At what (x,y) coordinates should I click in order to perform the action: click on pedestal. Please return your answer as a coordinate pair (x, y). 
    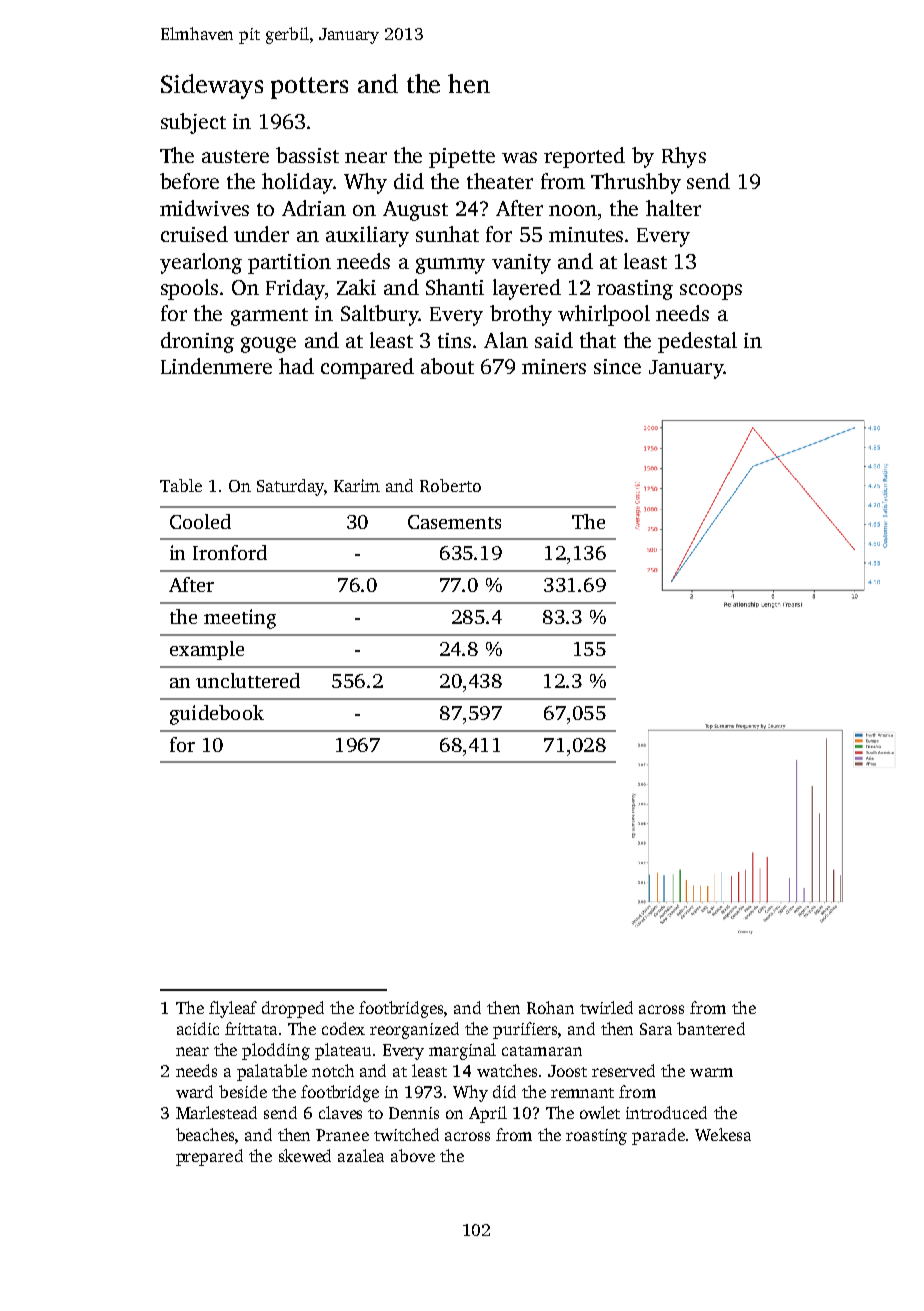
    Looking at the image, I should click on (697, 342).
